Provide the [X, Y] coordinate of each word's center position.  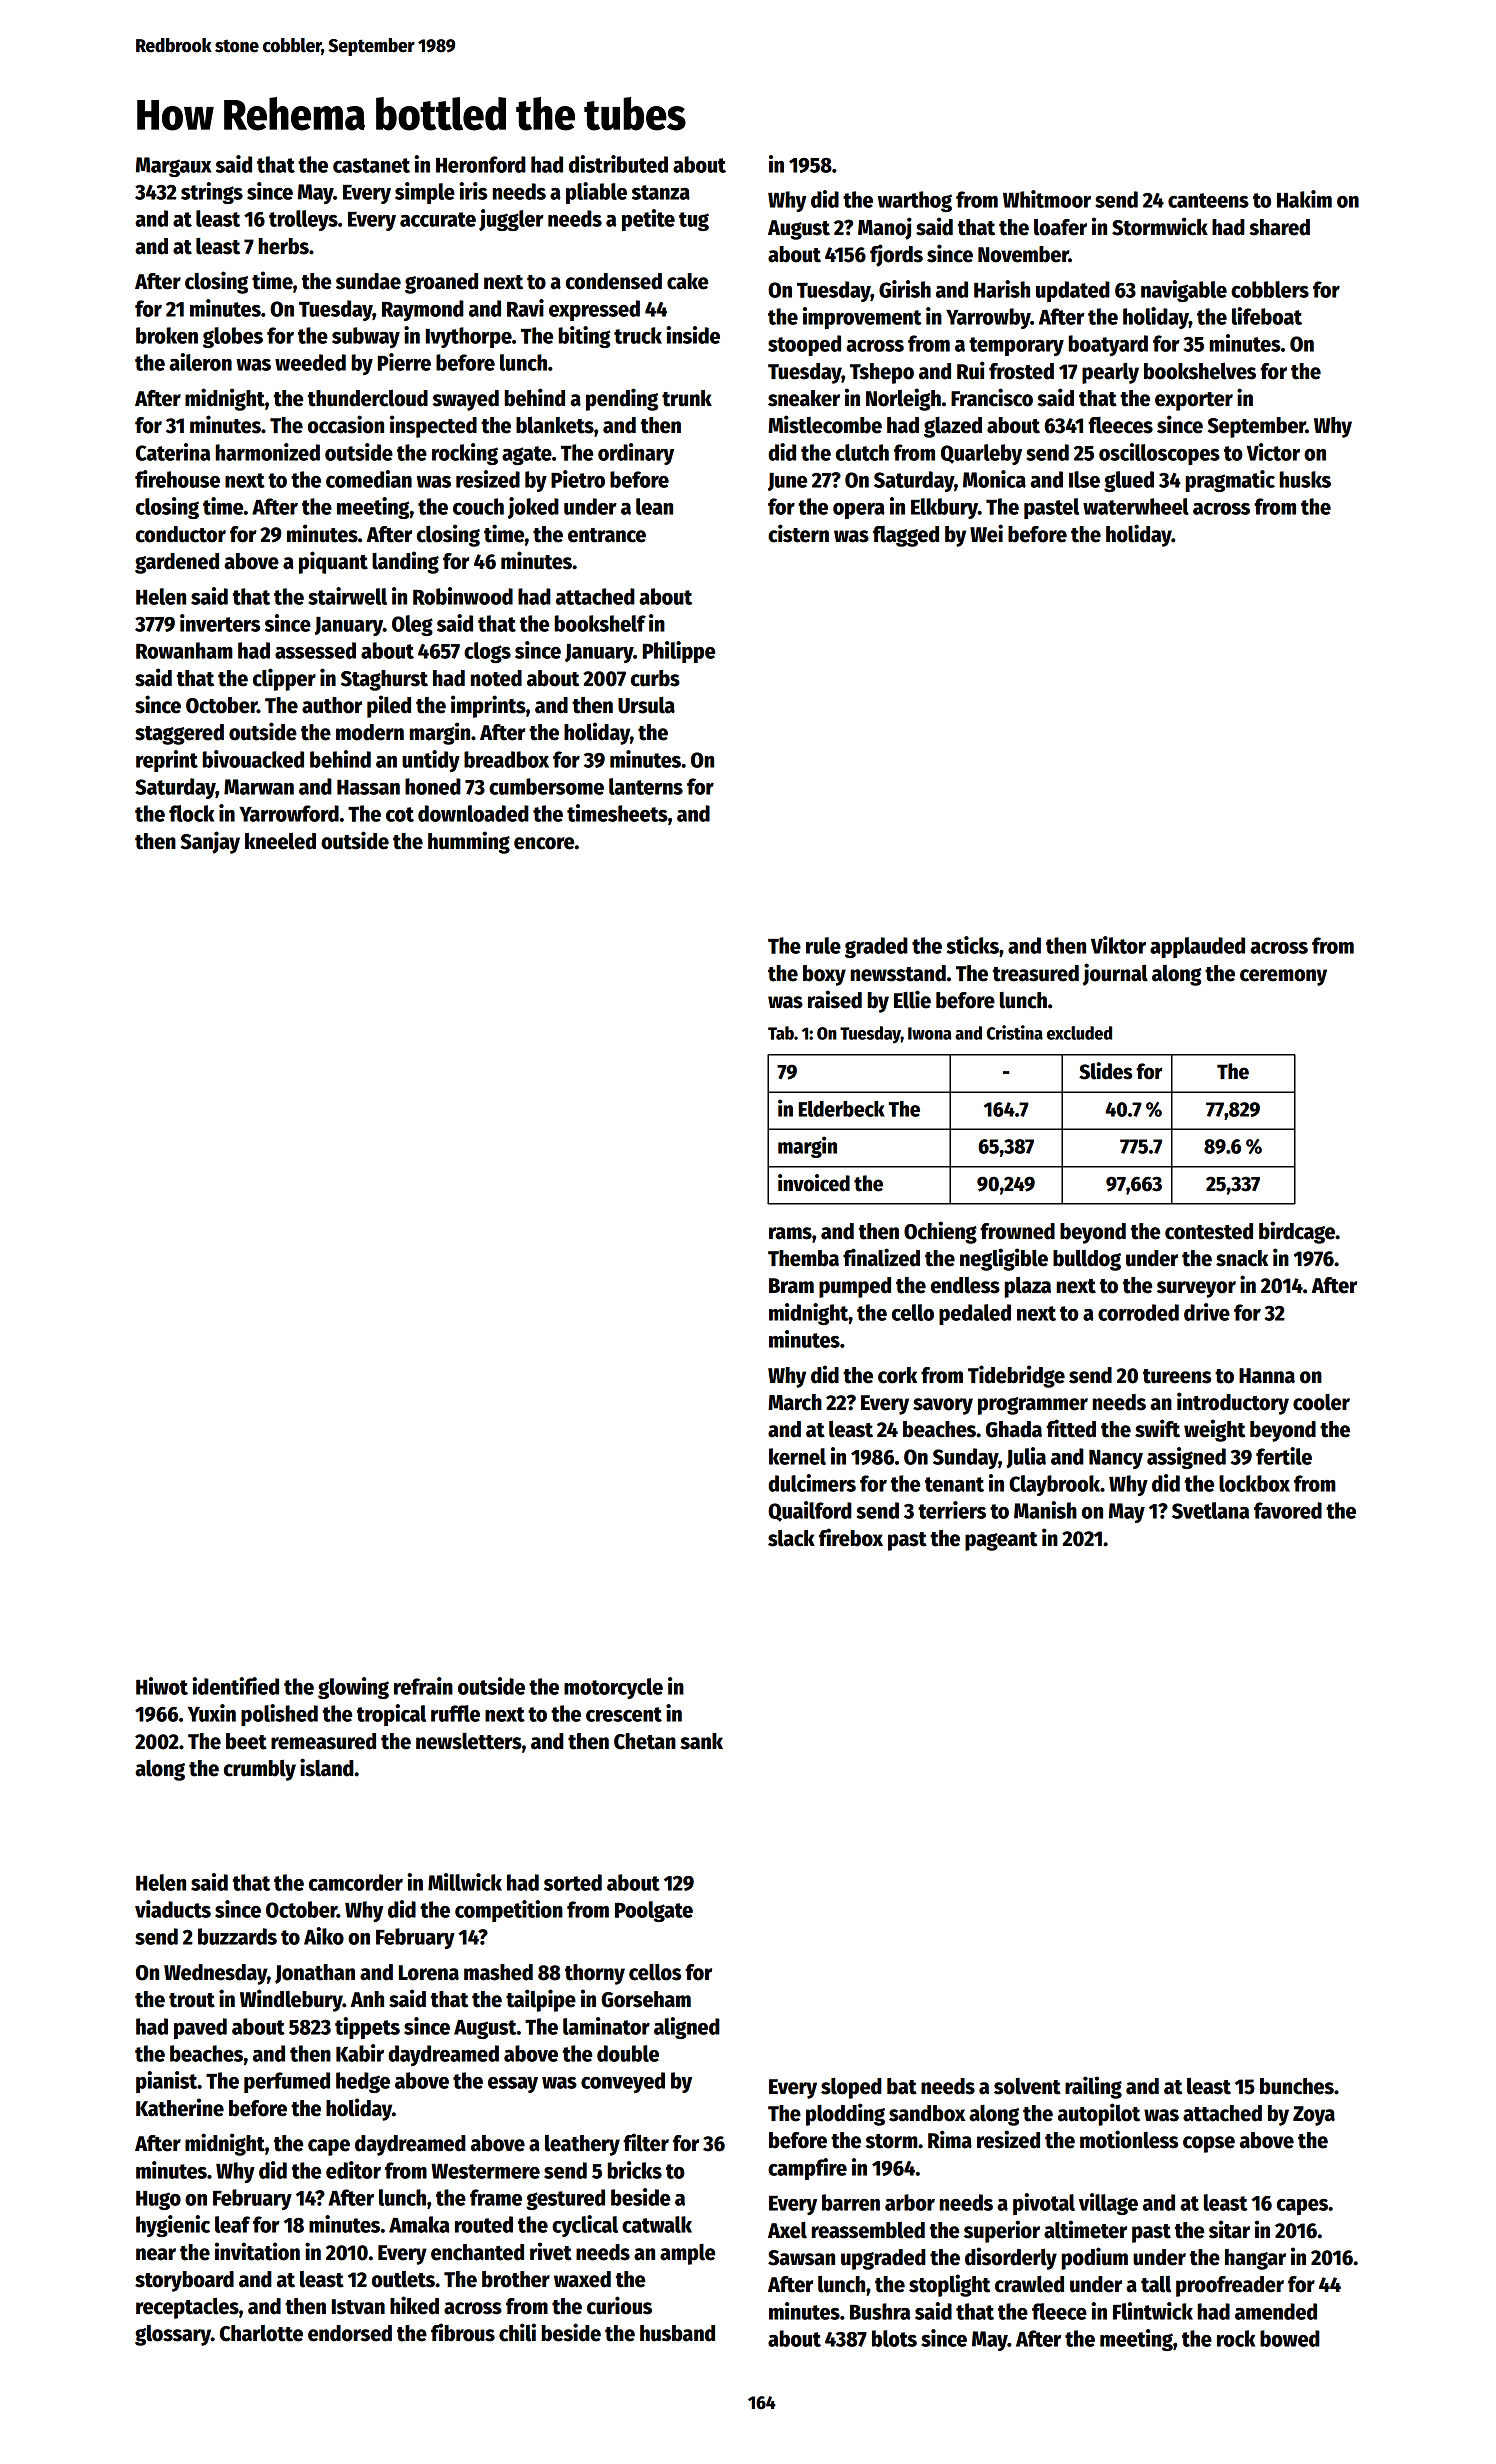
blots [894, 2338]
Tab [781, 1033]
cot [400, 814]
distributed [618, 164]
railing [1093, 2087]
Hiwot [162, 1686]
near [156, 2254]
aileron [200, 362]
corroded [1138, 1312]
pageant [1001, 1541]
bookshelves [1200, 371]
